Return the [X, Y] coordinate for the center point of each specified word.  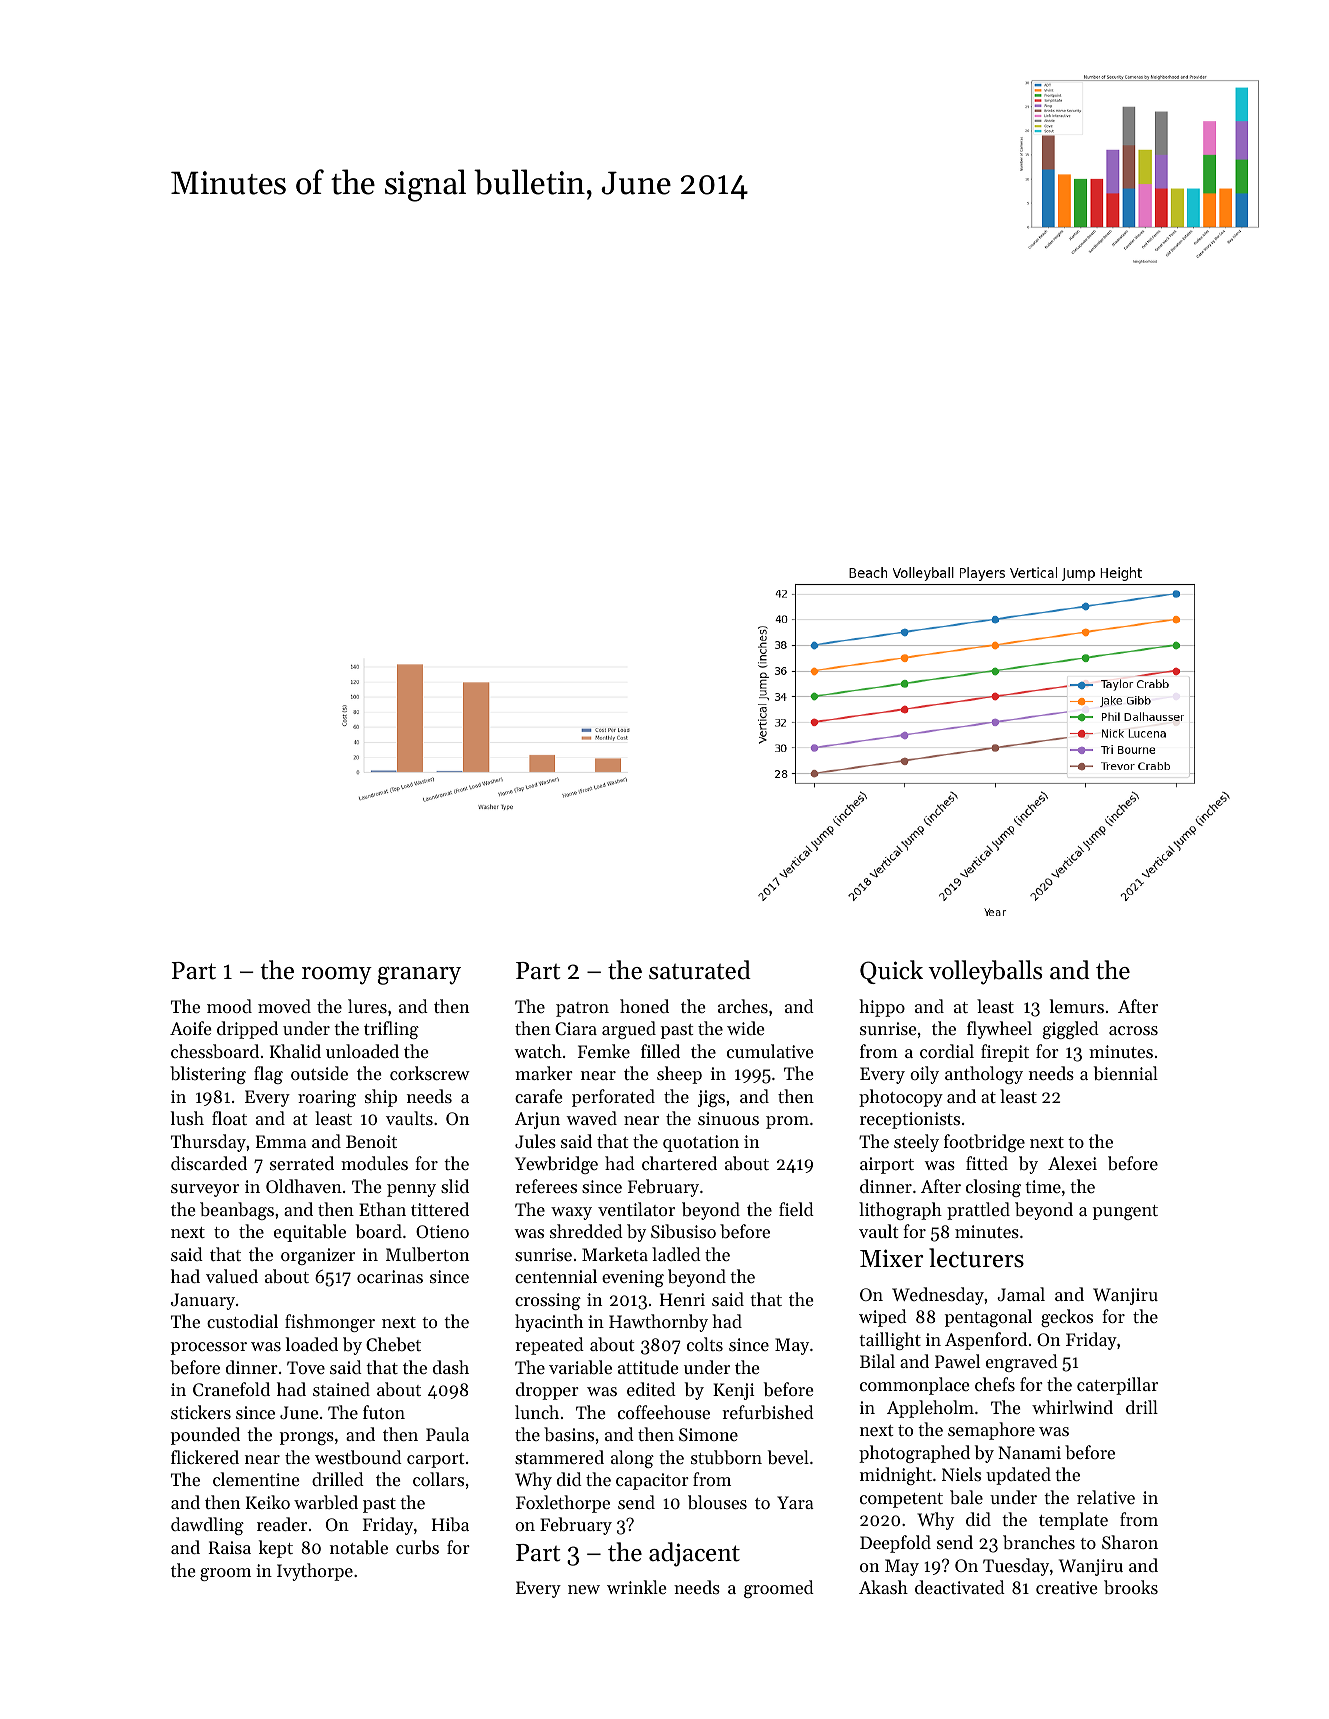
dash [451, 1367]
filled [660, 1051]
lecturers [976, 1258]
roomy [337, 976]
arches [743, 1006]
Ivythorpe [315, 1572]
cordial [947, 1051]
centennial [556, 1276]
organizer [318, 1256]
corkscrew [430, 1073]
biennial [1126, 1073]
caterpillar [1117, 1386]
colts [705, 1344]
